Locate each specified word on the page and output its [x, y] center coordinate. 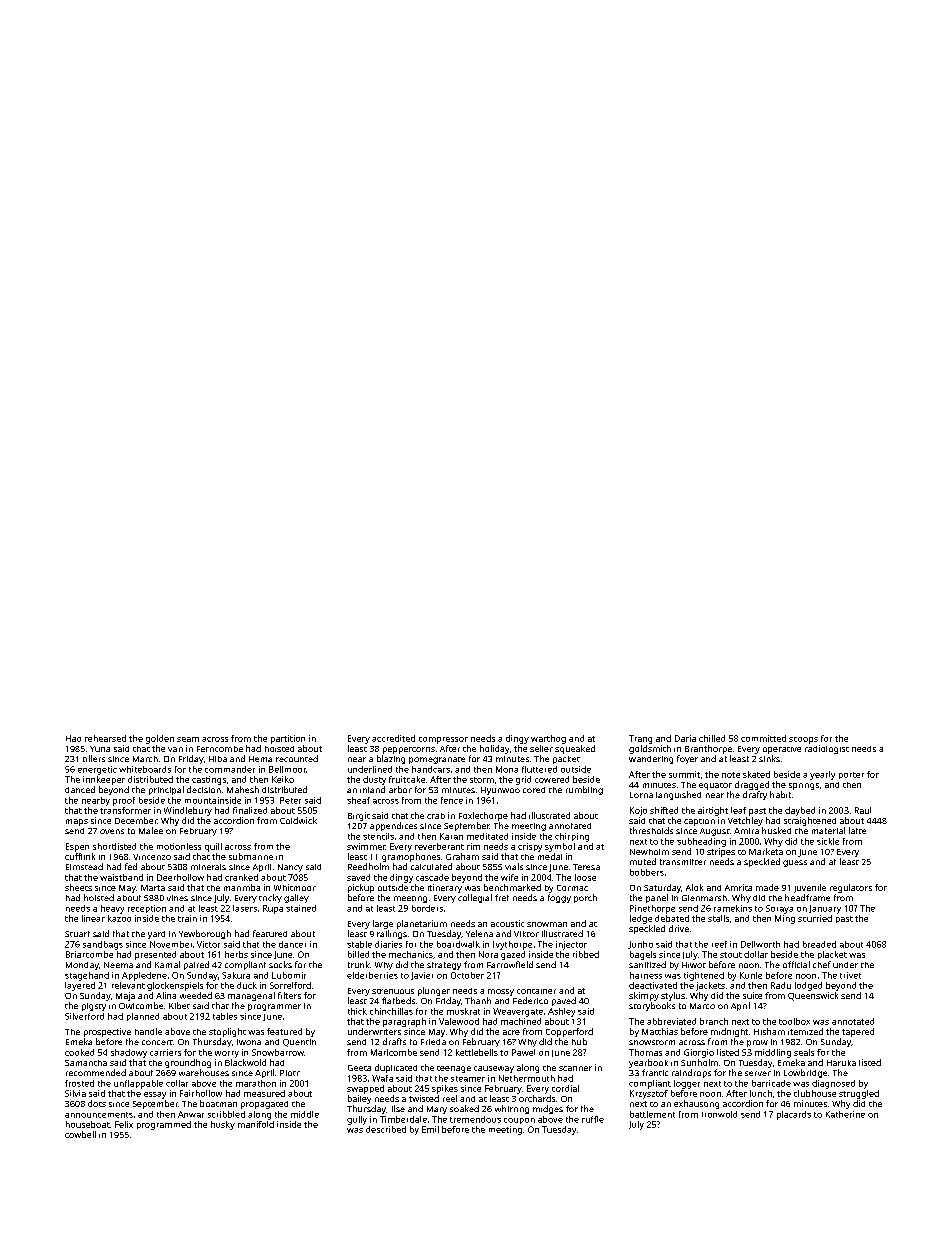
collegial [475, 898]
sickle [828, 841]
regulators [851, 888]
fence [452, 800]
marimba [242, 887]
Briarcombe [89, 954]
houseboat [88, 1124]
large [383, 924]
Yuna [100, 749]
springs [804, 786]
